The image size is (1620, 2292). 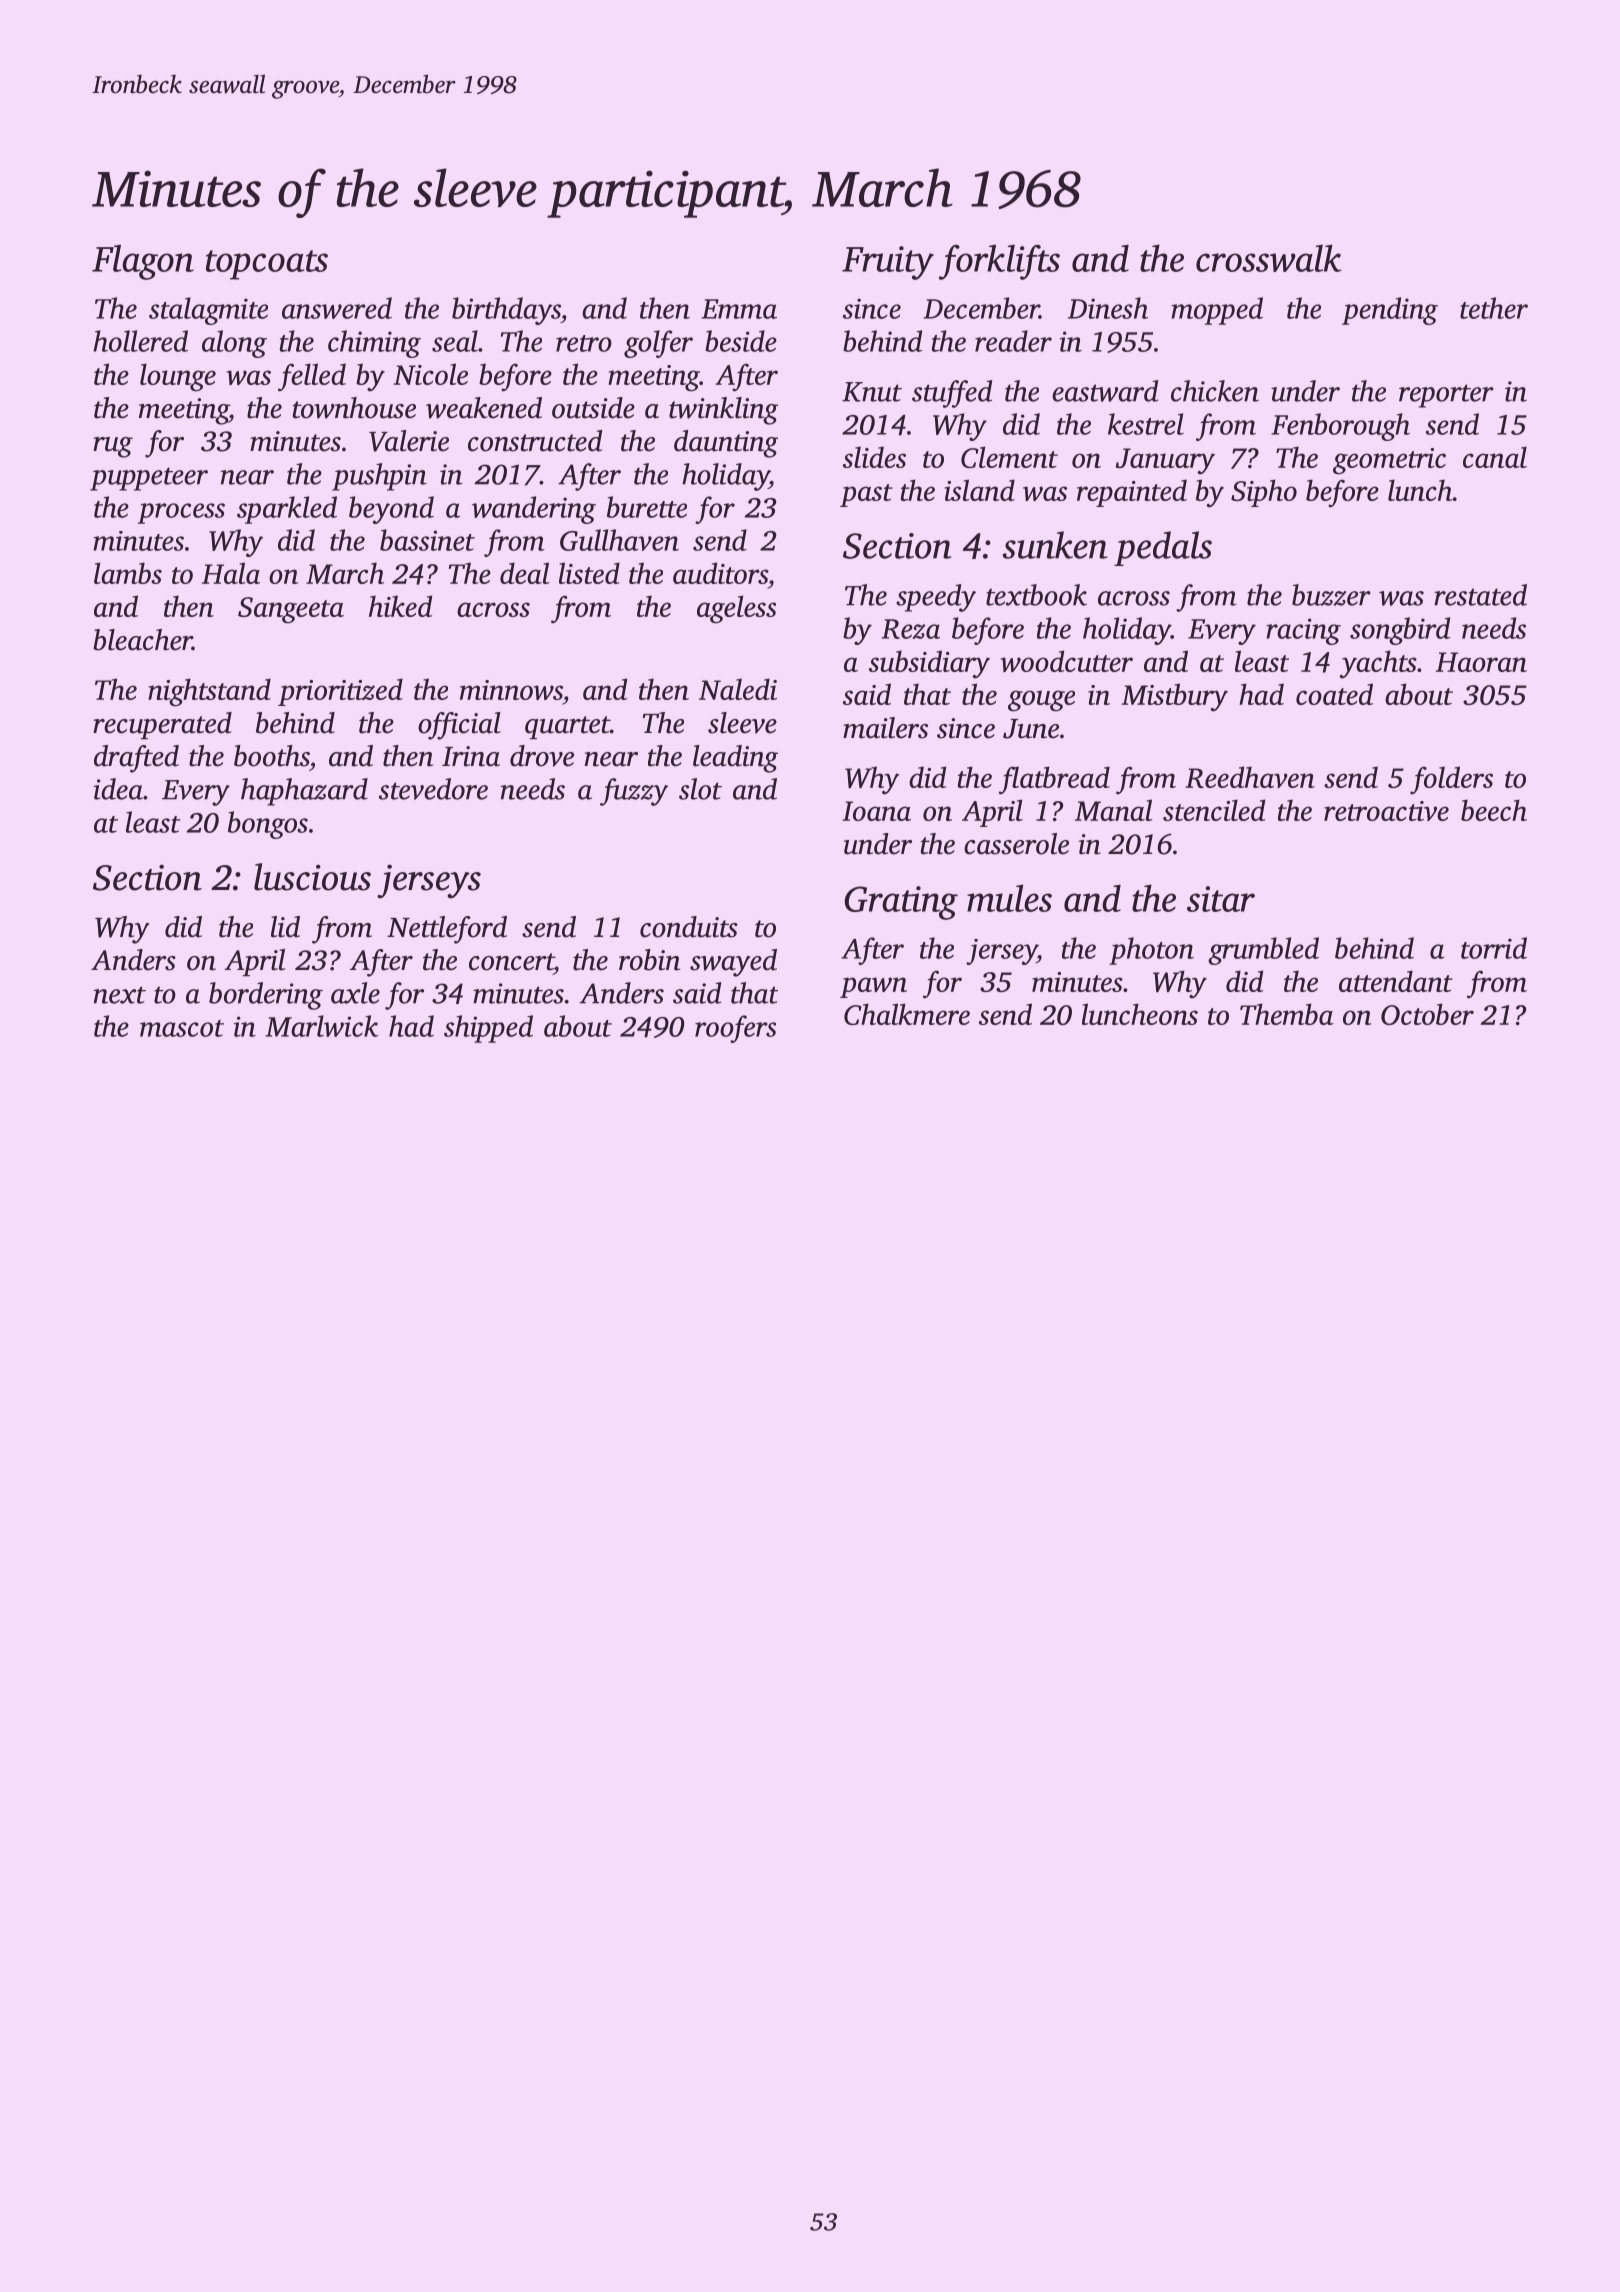 What do you see at coordinates (1268, 258) in the image?
I see `crosswalk` at bounding box center [1268, 258].
